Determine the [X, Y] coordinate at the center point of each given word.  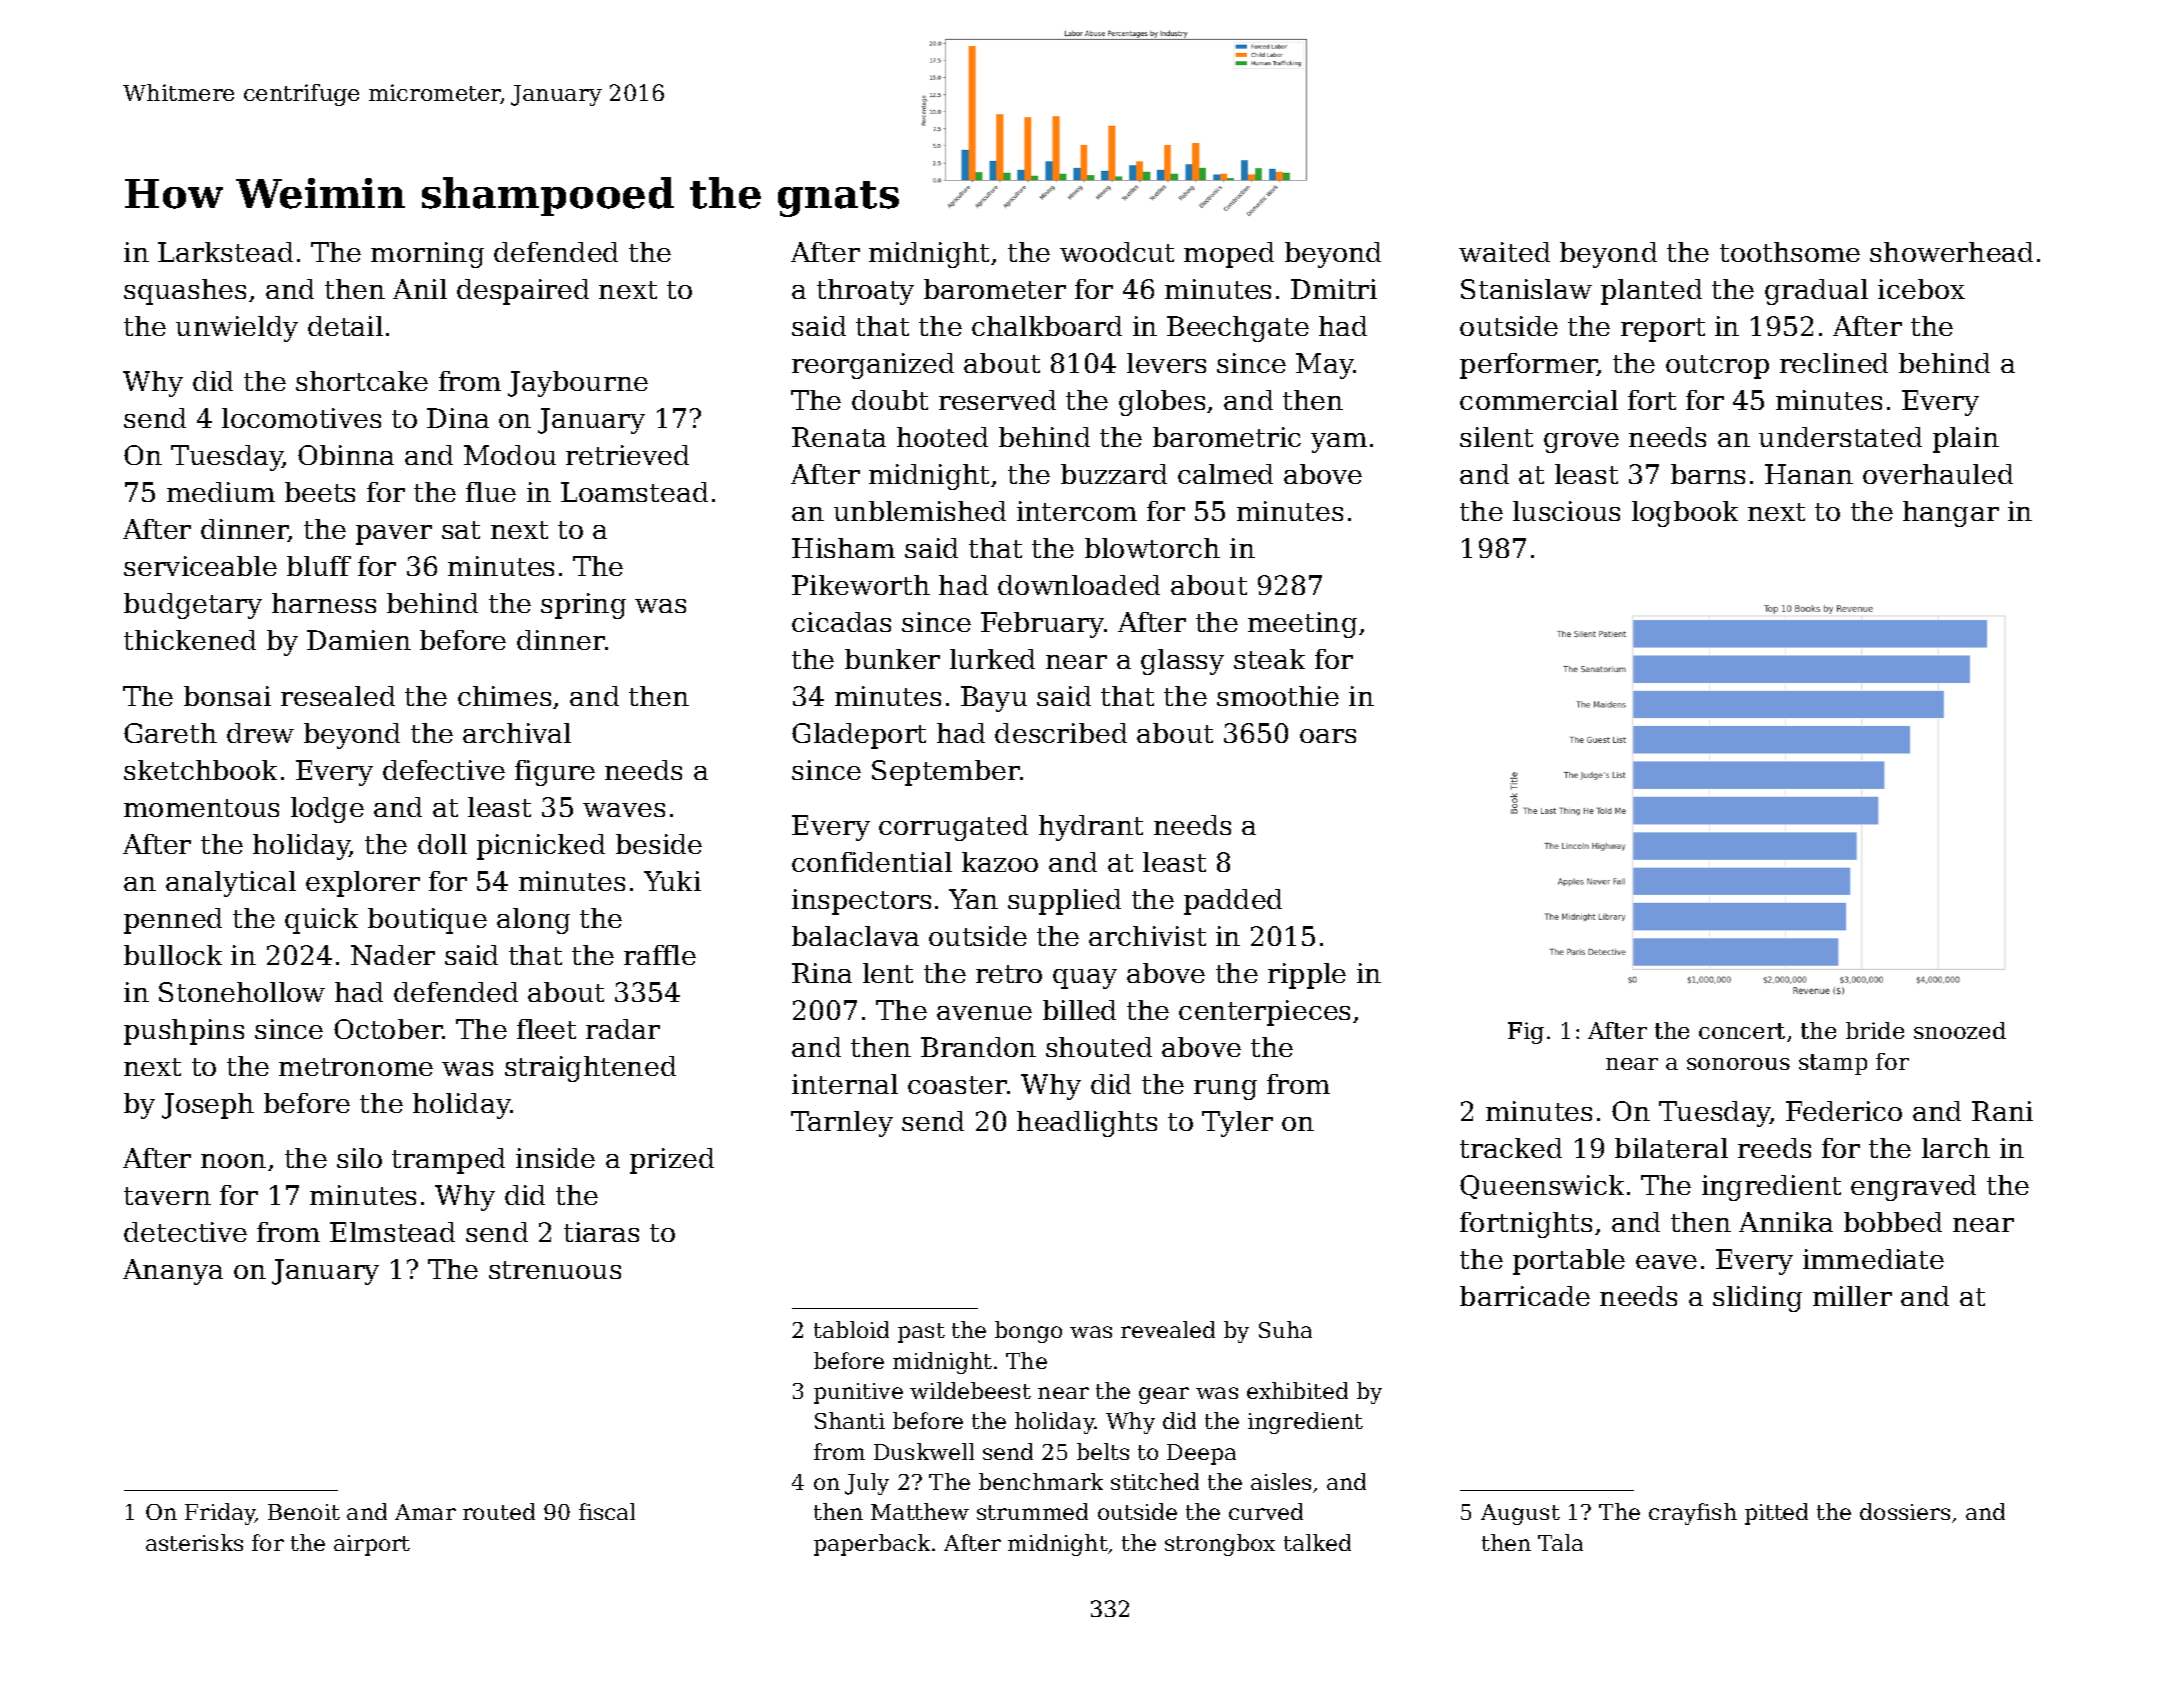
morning [427, 255]
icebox [1921, 289]
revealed [1168, 1329]
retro [1009, 974]
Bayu [994, 699]
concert [1742, 1031]
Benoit [304, 1512]
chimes [504, 696]
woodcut [1117, 252]
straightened [590, 1069]
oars [1328, 736]
